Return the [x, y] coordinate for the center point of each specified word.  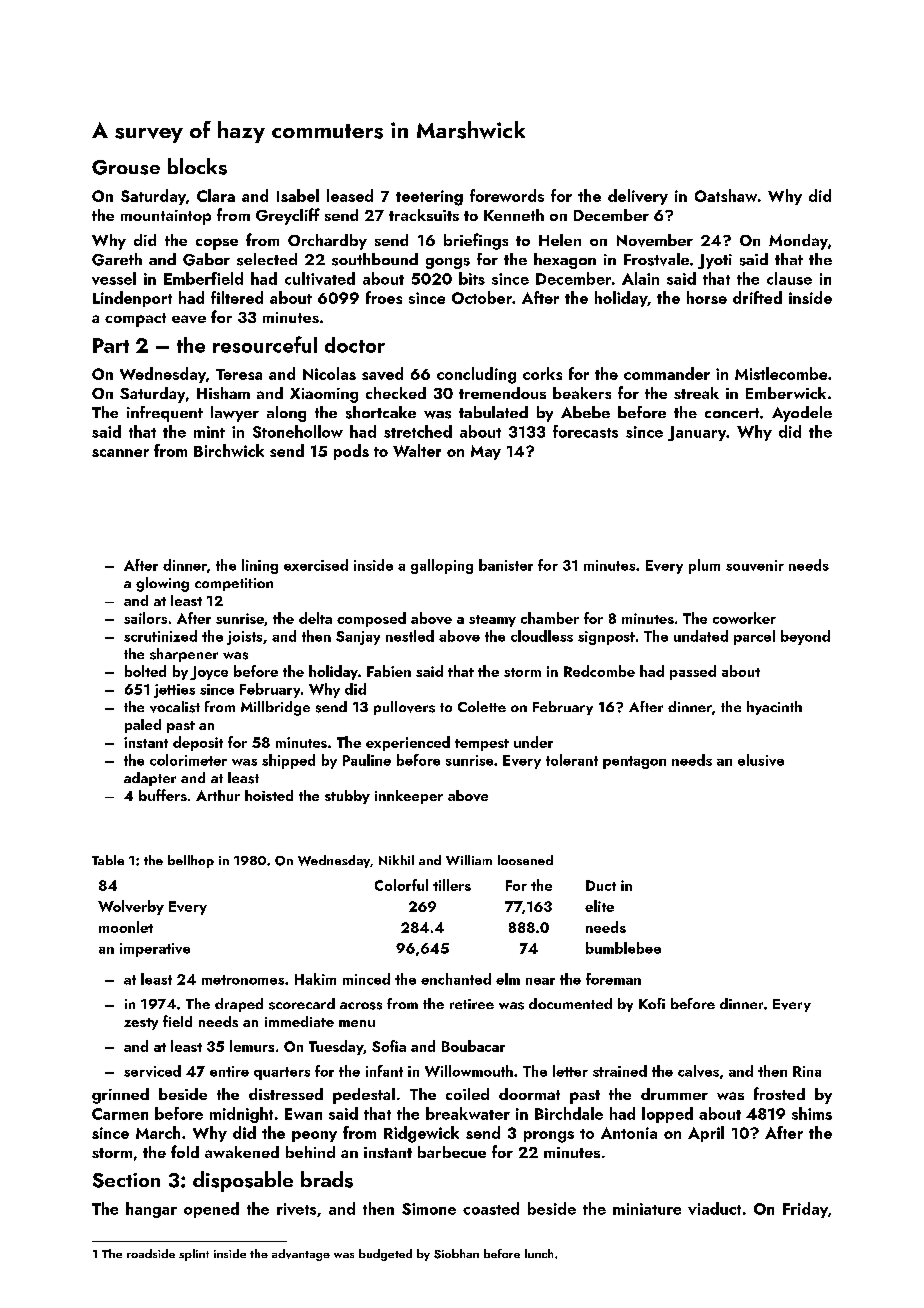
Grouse [126, 167]
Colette [482, 706]
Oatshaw [726, 195]
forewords [507, 195]
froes [384, 297]
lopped [667, 1115]
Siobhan [456, 1254]
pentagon [634, 762]
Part [111, 345]
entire [229, 1071]
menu [357, 1023]
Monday [798, 242]
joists [244, 638]
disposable [243, 1181]
